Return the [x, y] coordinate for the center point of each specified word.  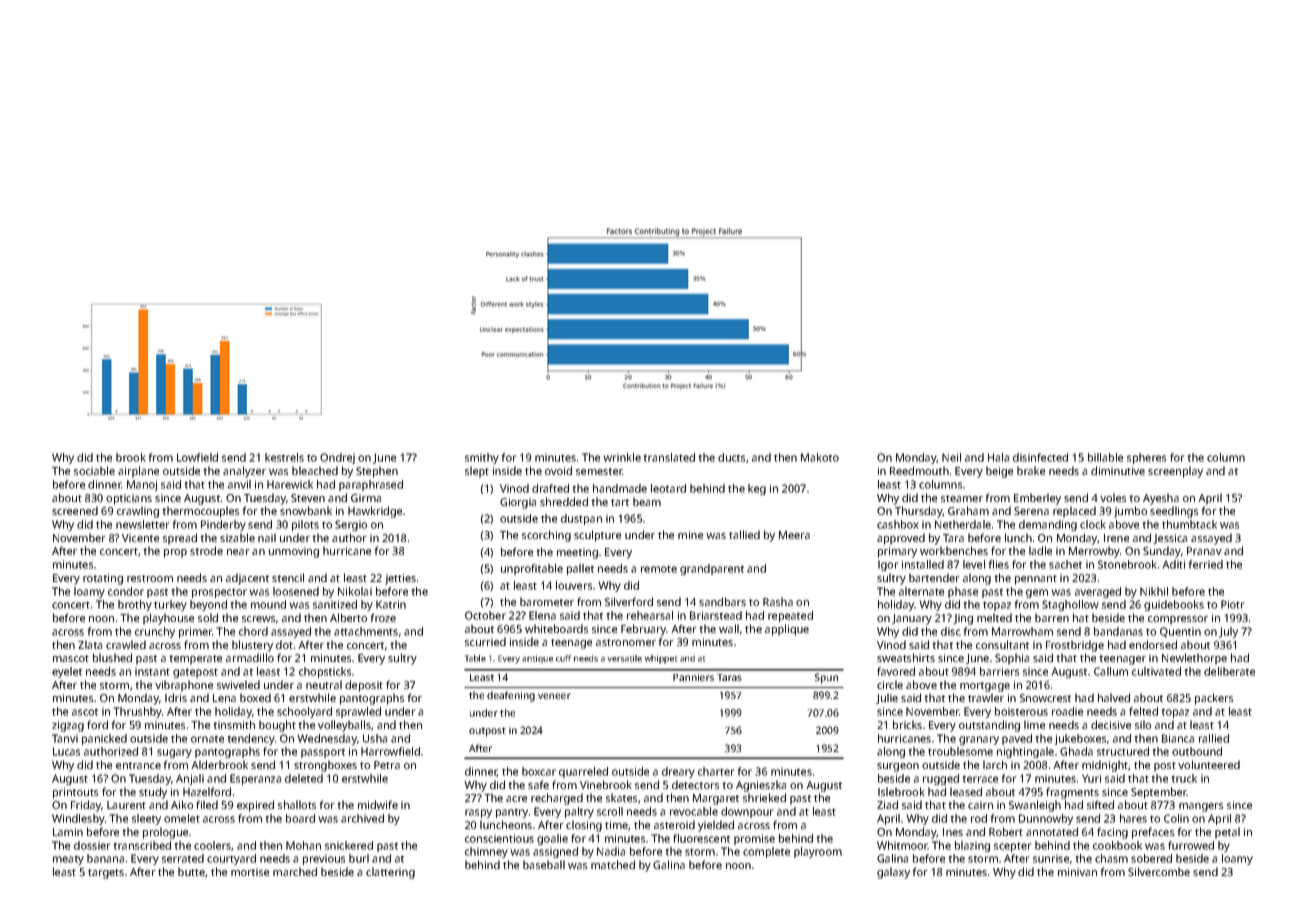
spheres [1146, 458]
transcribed [142, 845]
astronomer [626, 642]
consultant [1002, 644]
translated [669, 457]
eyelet [67, 672]
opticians [129, 499]
